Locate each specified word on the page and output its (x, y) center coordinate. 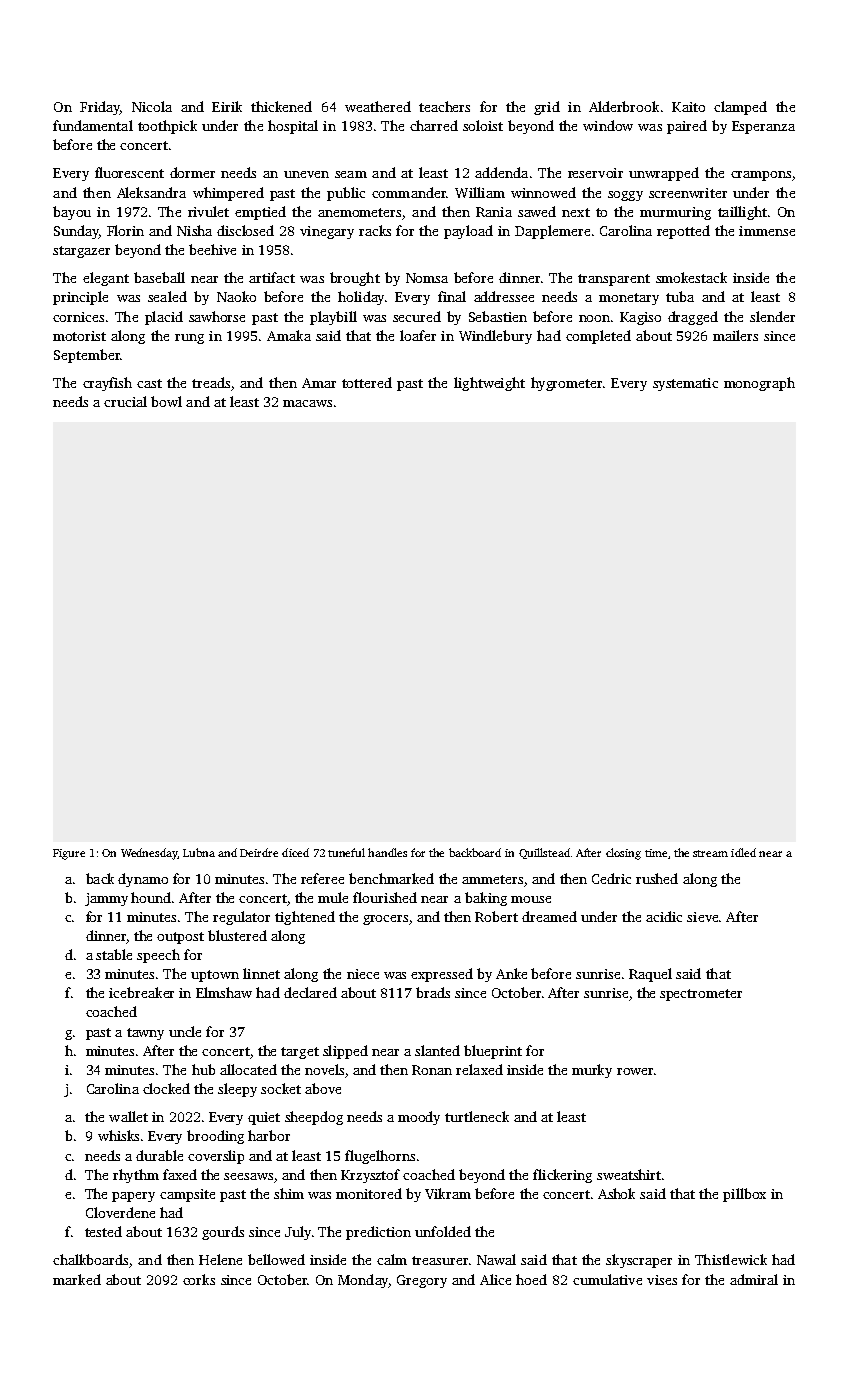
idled (743, 852)
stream (710, 853)
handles (387, 852)
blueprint (493, 1052)
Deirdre (259, 852)
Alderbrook (624, 106)
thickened (281, 106)
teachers (444, 106)
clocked (166, 1088)
